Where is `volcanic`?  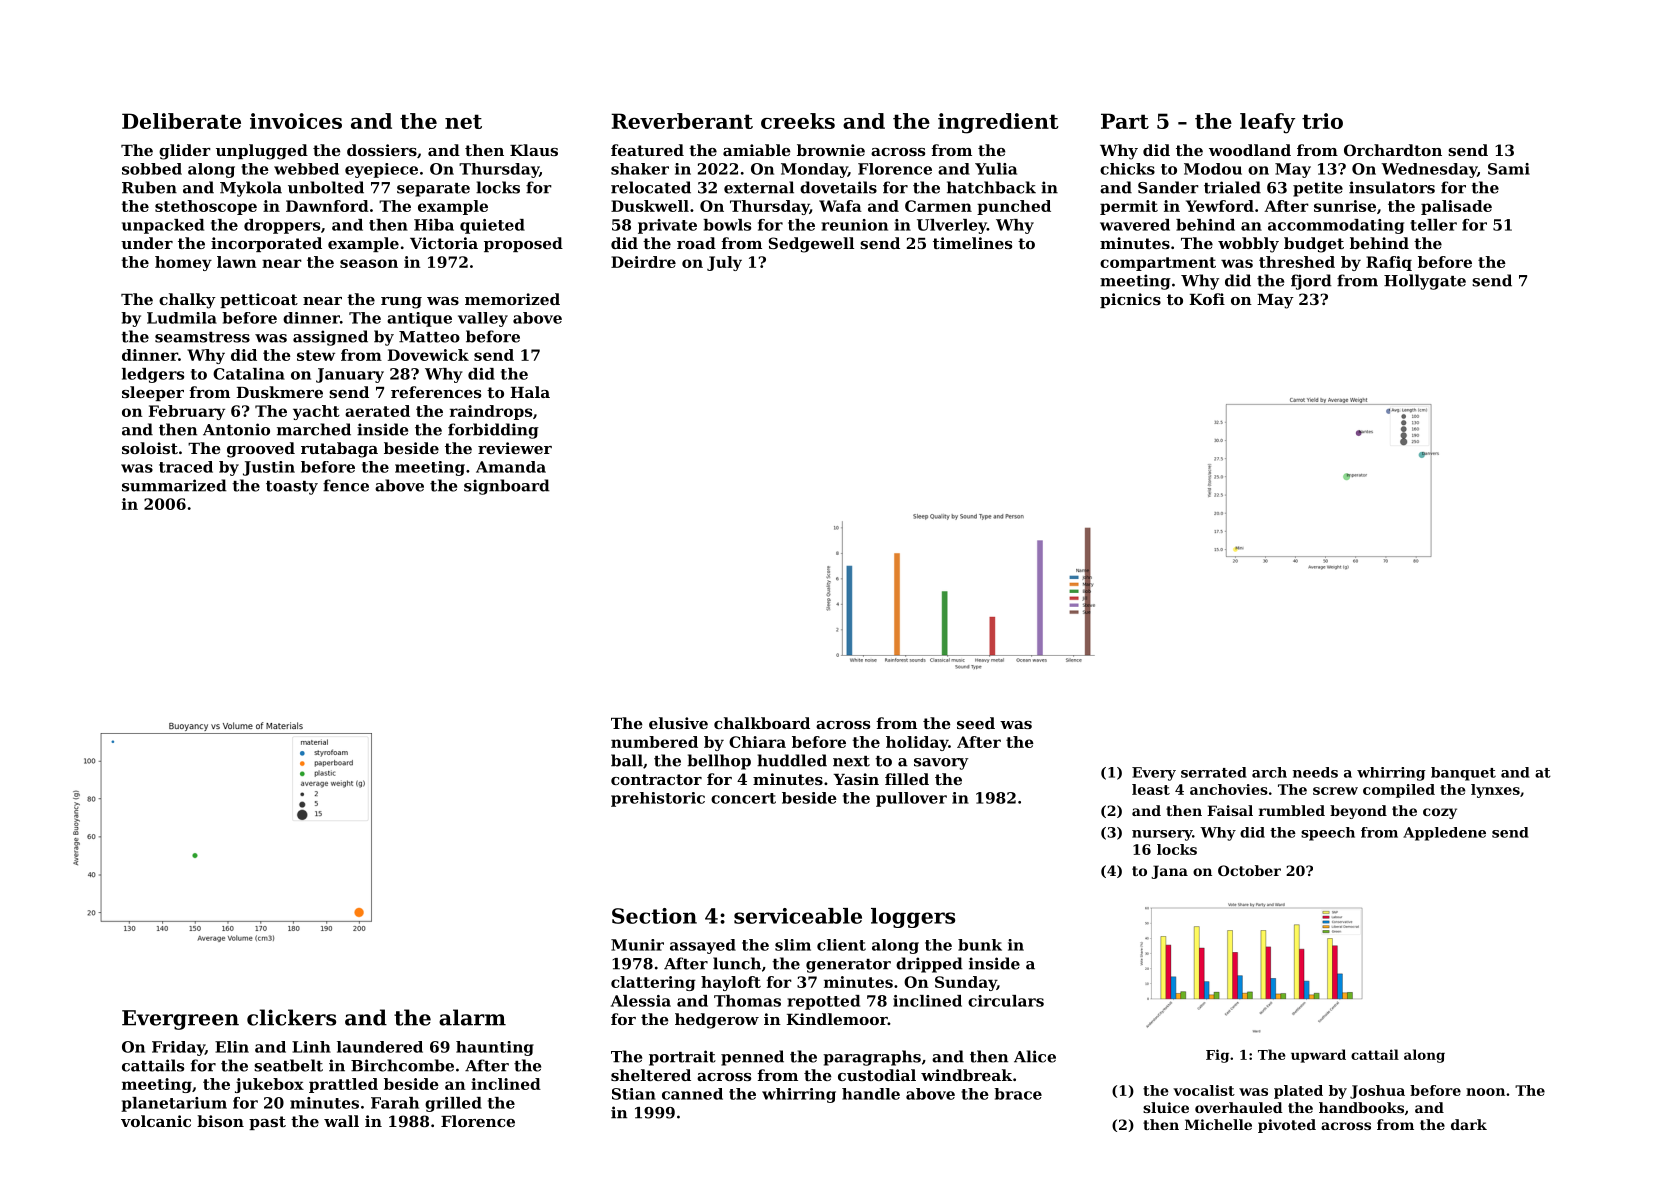 volcanic is located at coordinates (156, 1121).
